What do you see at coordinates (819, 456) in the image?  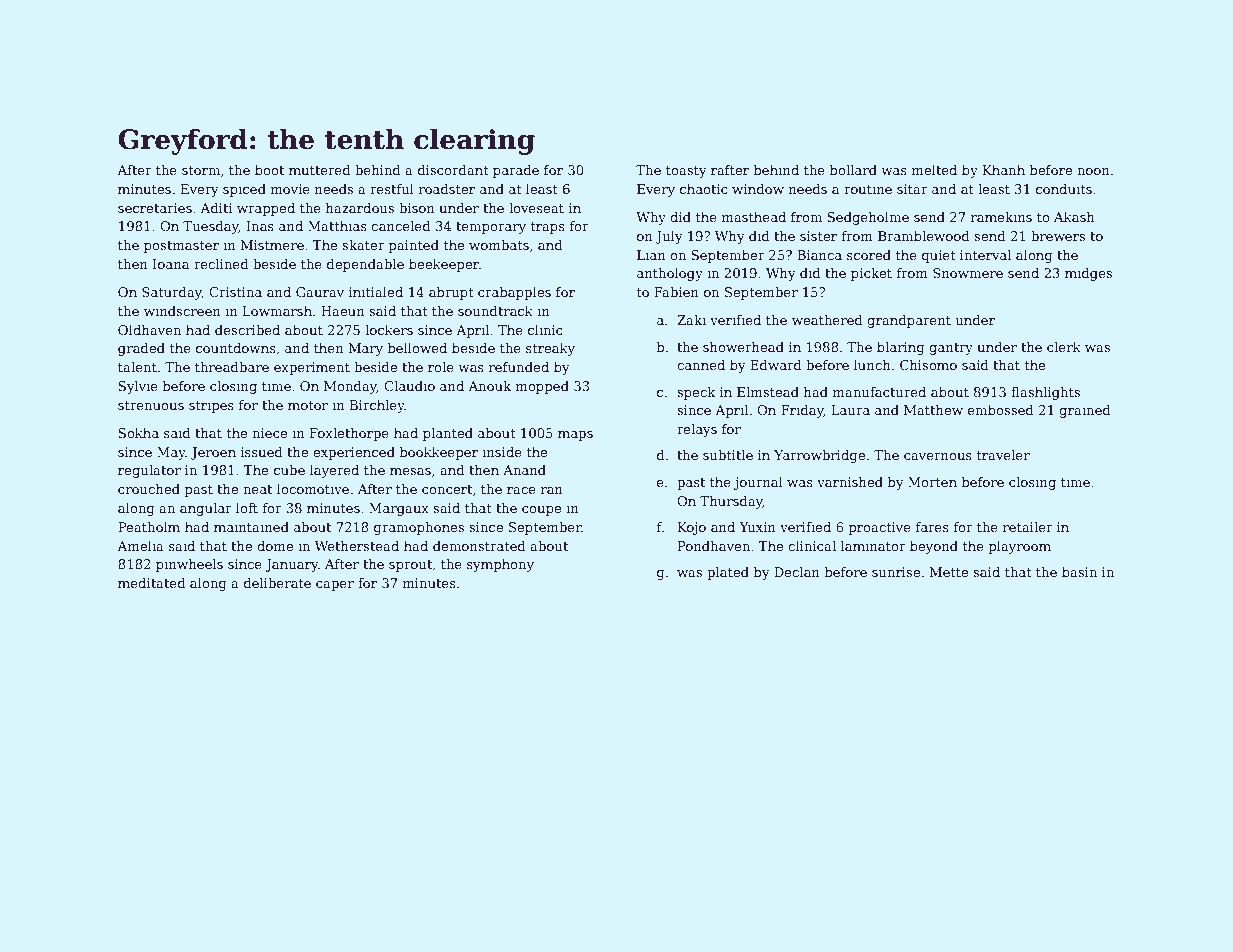 I see `Yarrowbridge` at bounding box center [819, 456].
